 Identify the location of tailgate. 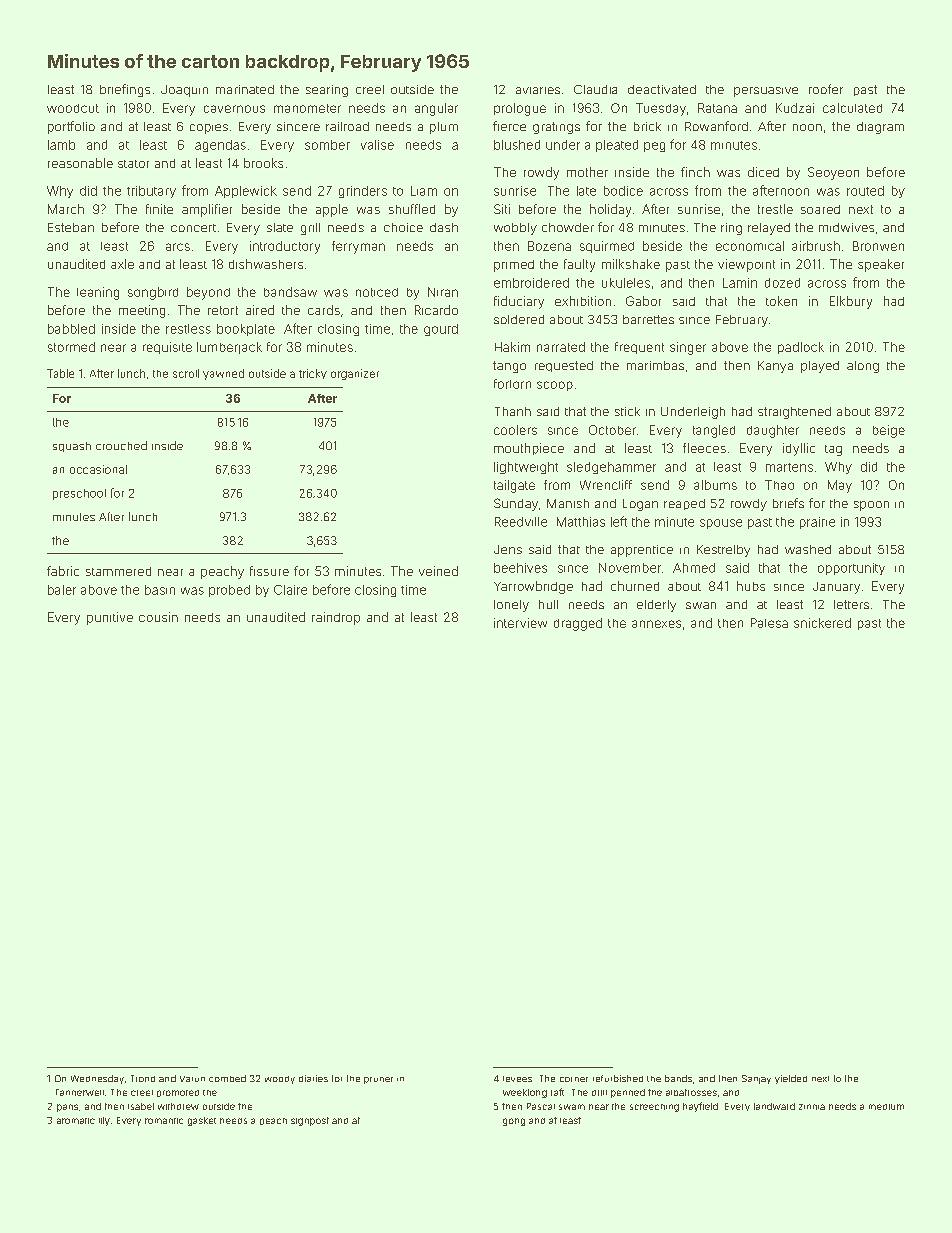
(514, 486).
